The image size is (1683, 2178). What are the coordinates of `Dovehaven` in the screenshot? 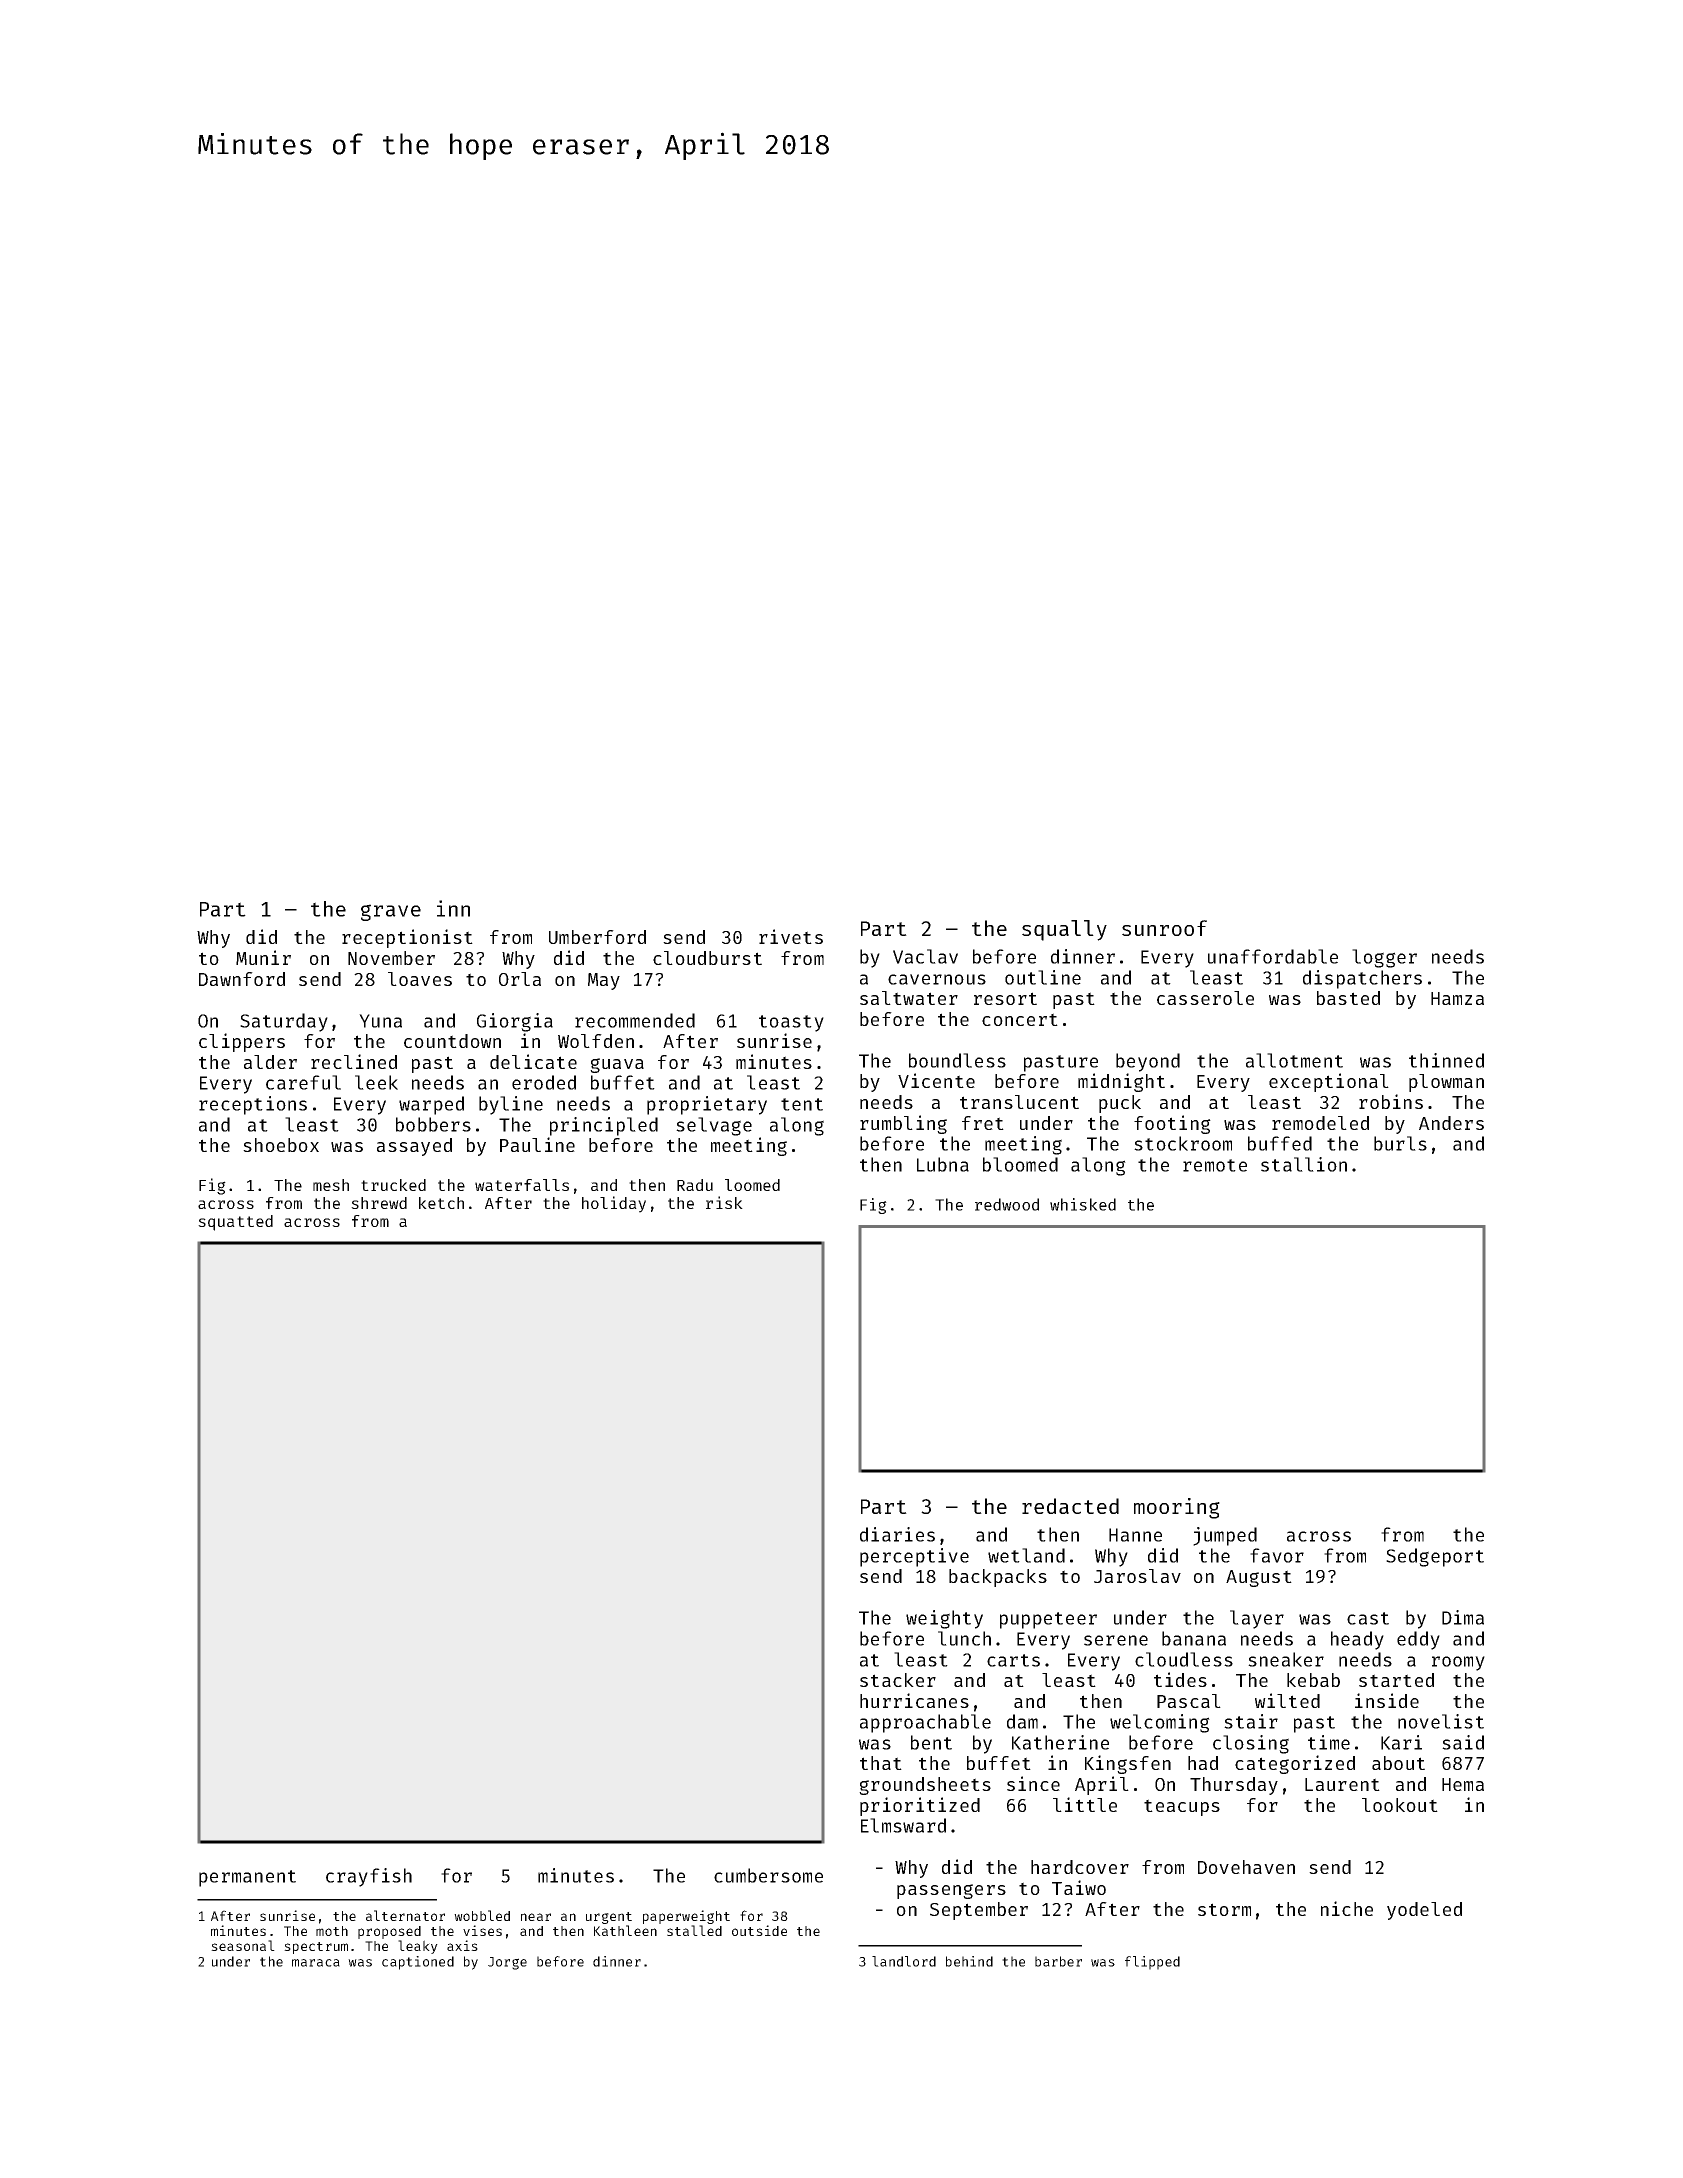 It's located at (1246, 1867).
